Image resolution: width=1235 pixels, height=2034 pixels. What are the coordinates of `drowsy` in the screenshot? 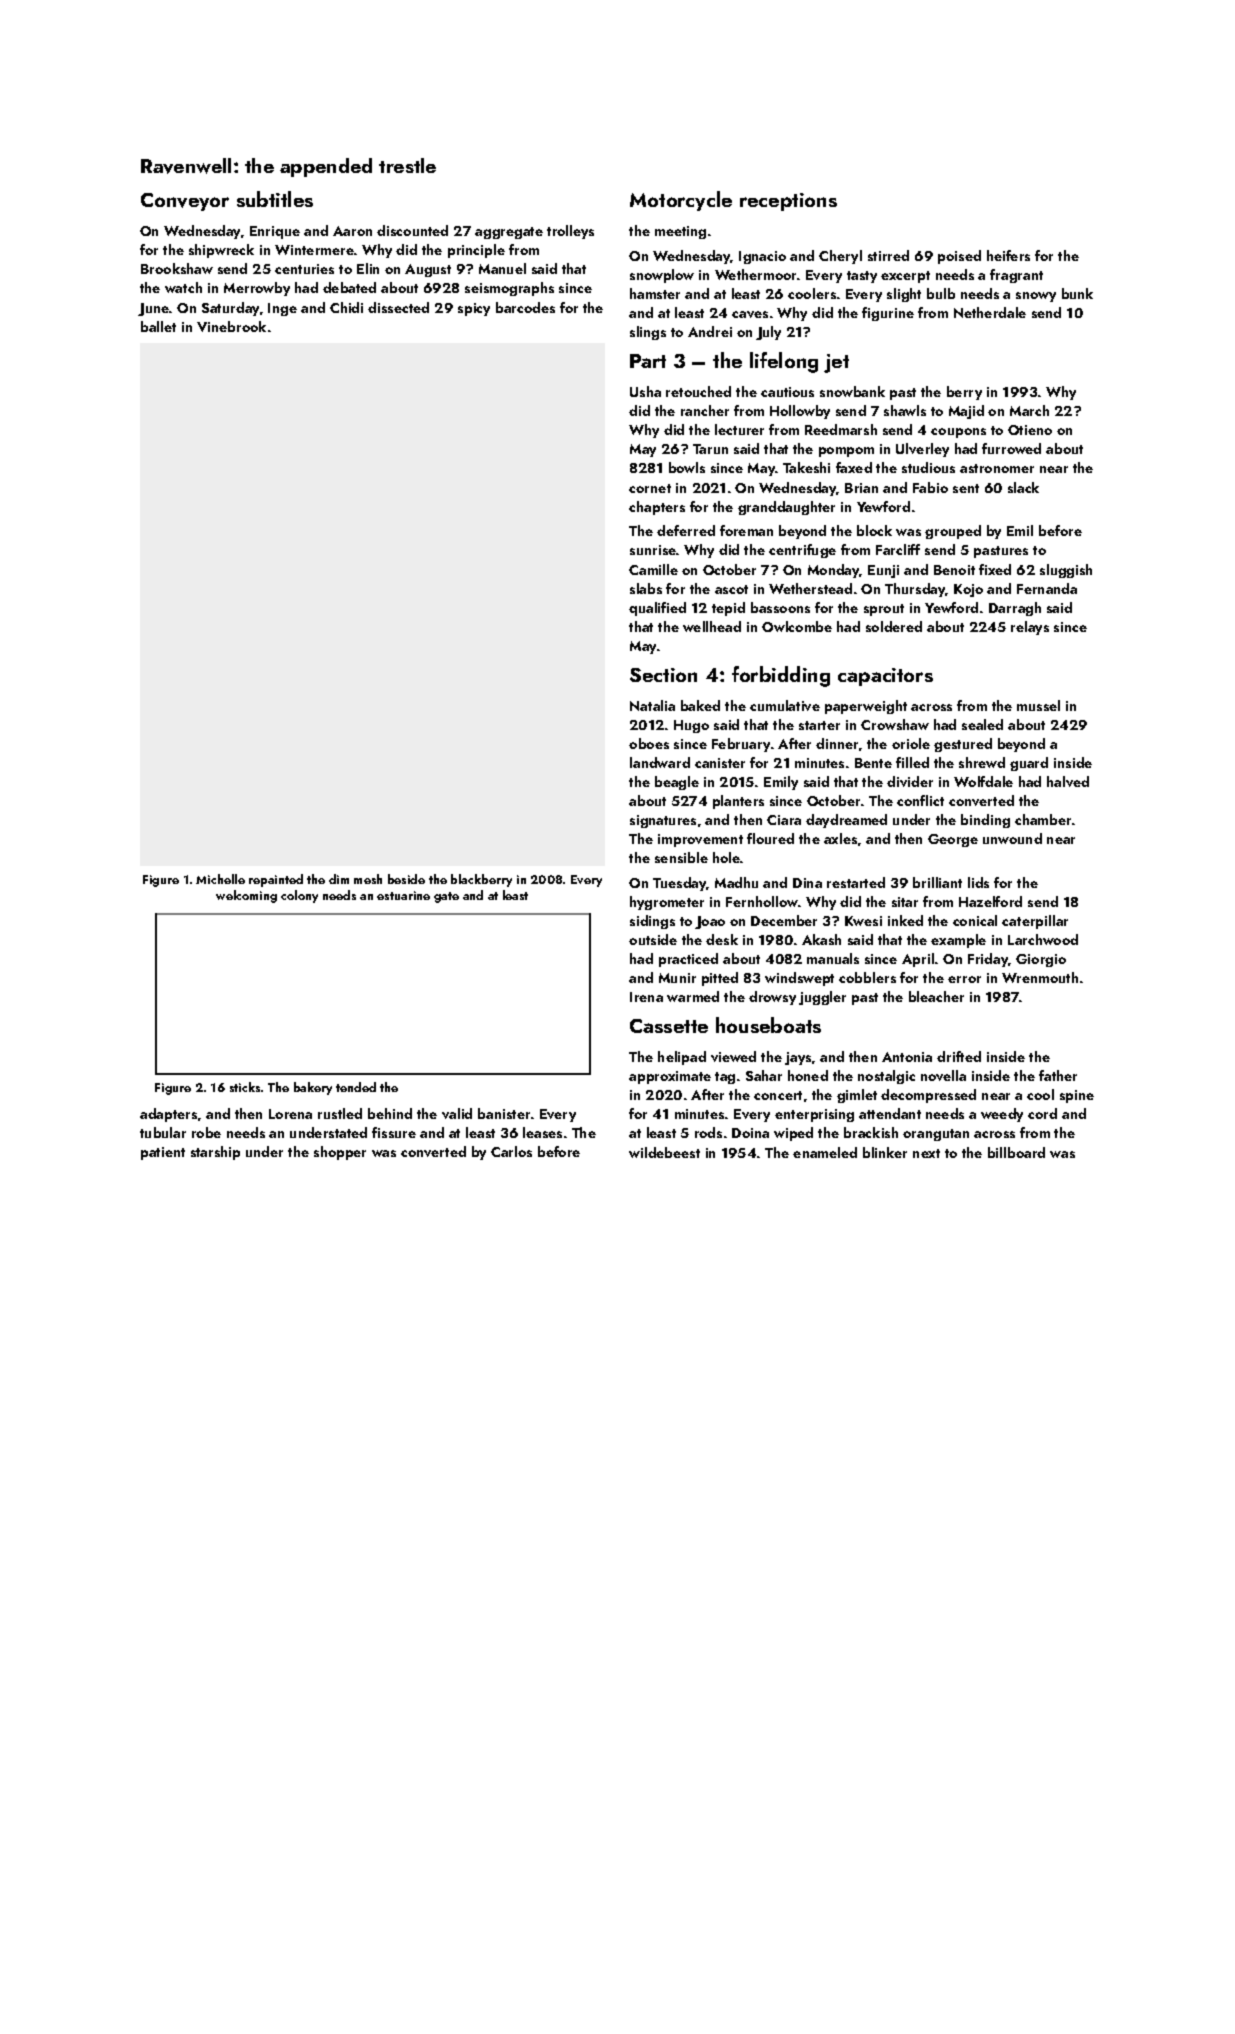 It's located at (772, 998).
